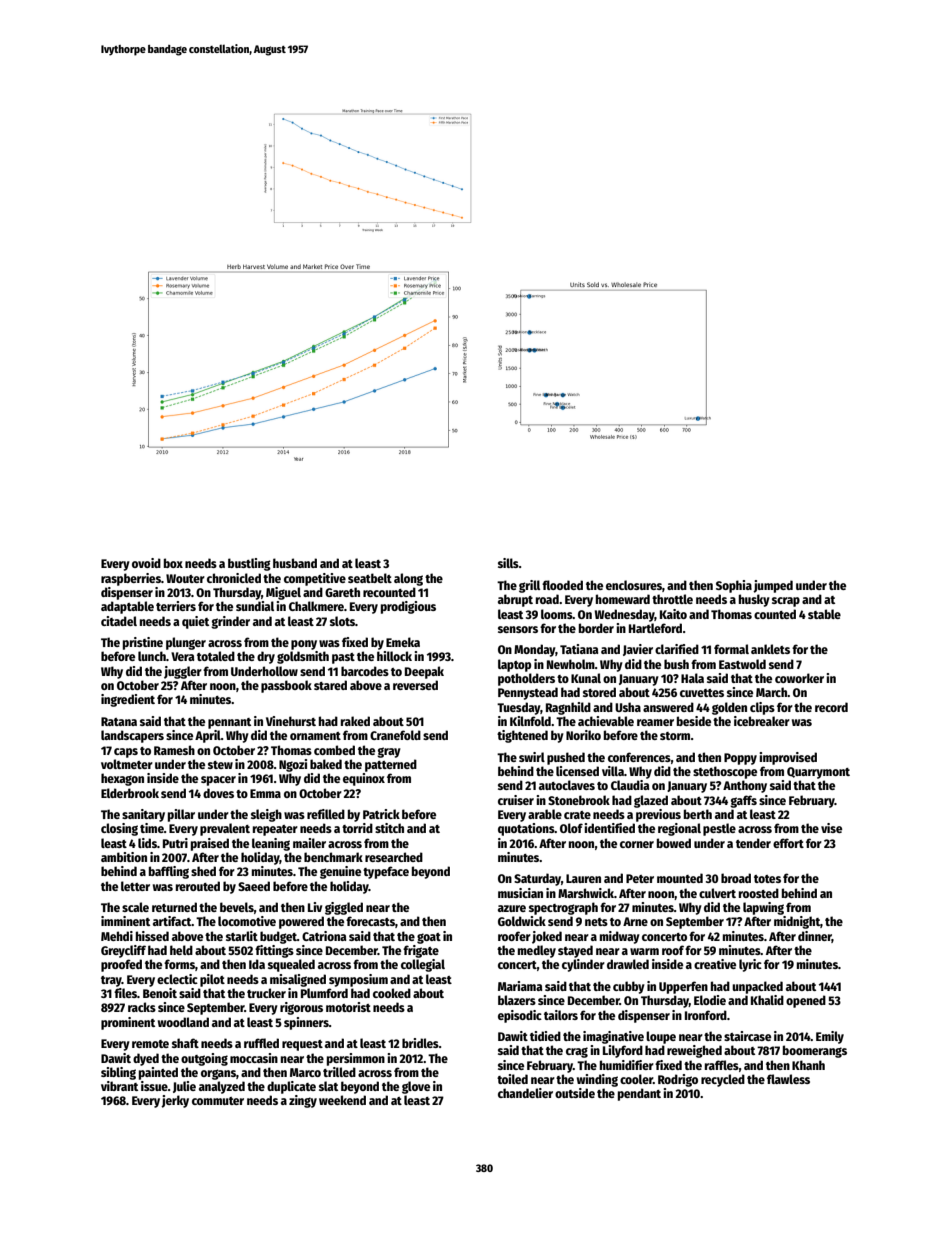 The height and width of the screenshot is (1233, 952). Describe the element at coordinates (673, 614) in the screenshot. I see `Kaito` at that location.
